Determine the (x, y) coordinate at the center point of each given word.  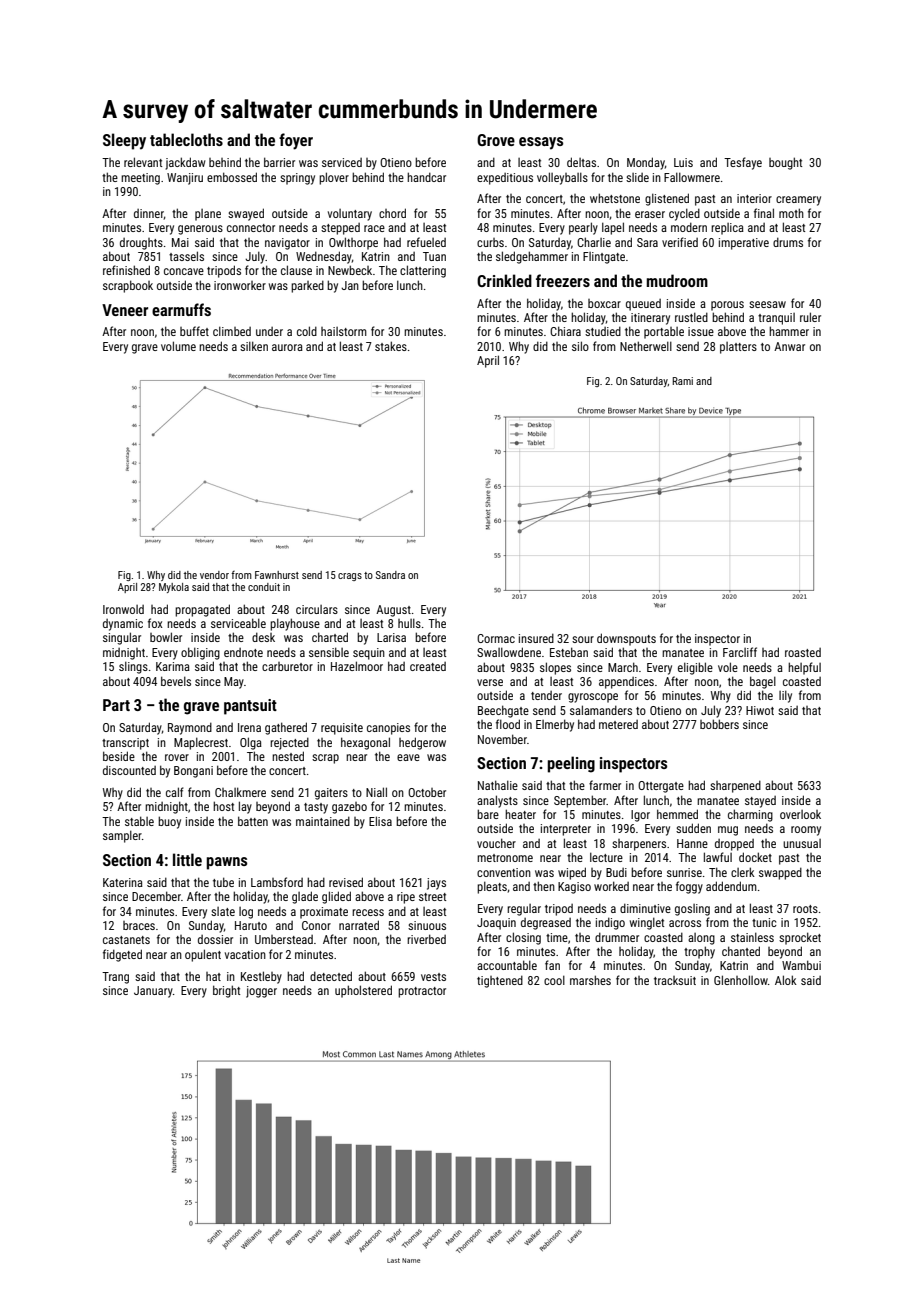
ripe (406, 898)
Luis (683, 162)
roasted (803, 652)
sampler (122, 836)
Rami (683, 381)
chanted (741, 951)
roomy (806, 831)
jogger (261, 992)
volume (178, 346)
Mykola (174, 588)
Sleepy (124, 141)
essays (541, 143)
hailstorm (344, 331)
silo (580, 346)
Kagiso (574, 888)
